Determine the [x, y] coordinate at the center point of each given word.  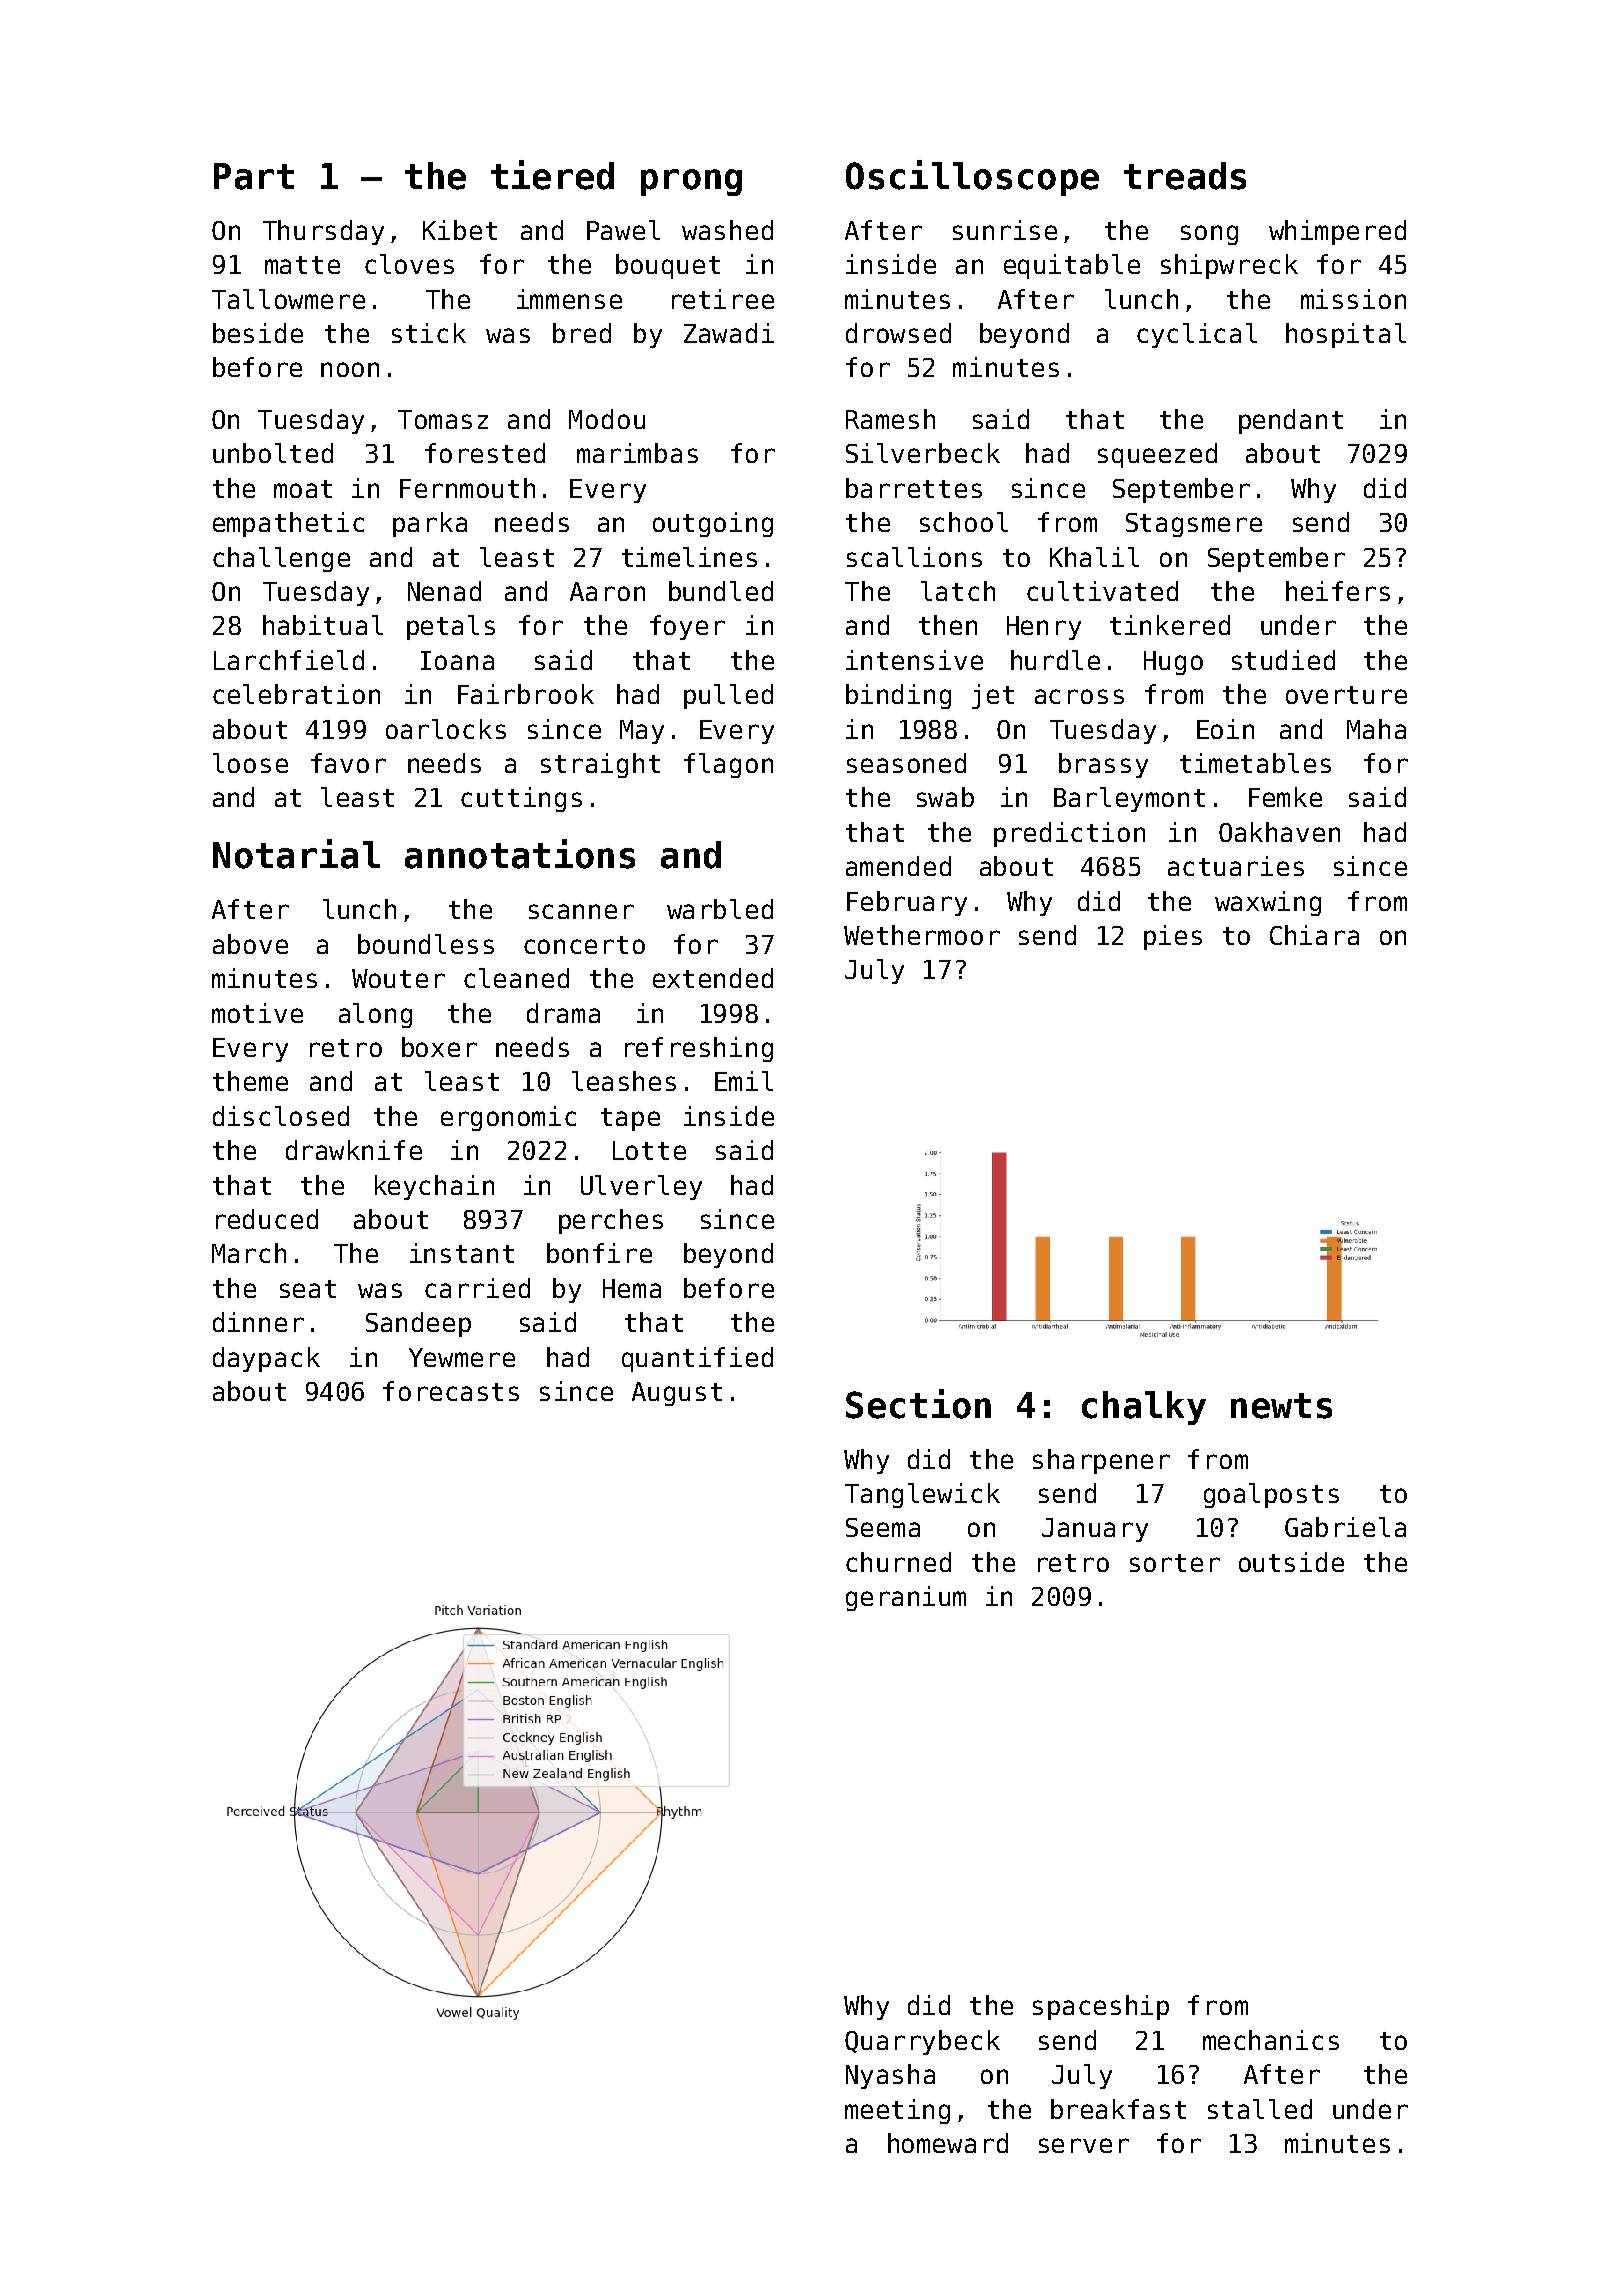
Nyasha [890, 2076]
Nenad [444, 591]
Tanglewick [922, 1495]
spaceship [1101, 2007]
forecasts [451, 1391]
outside [1291, 1562]
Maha [1376, 729]
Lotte [649, 1150]
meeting [897, 2111]
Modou [607, 419]
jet [993, 696]
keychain [434, 1187]
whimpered [1337, 232]
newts [1281, 1406]
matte [302, 265]
